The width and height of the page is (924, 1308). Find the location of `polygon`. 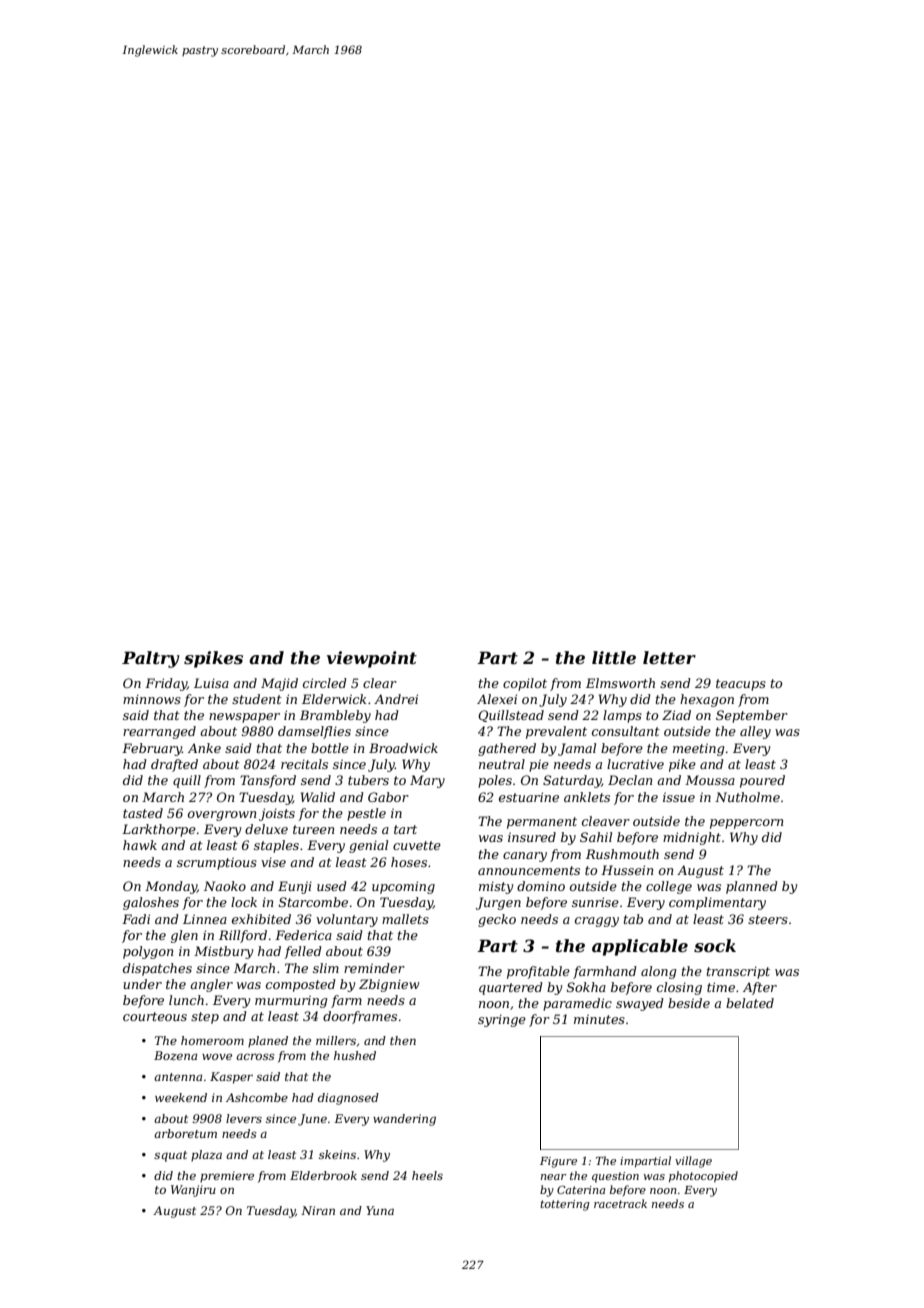

polygon is located at coordinates (148, 952).
